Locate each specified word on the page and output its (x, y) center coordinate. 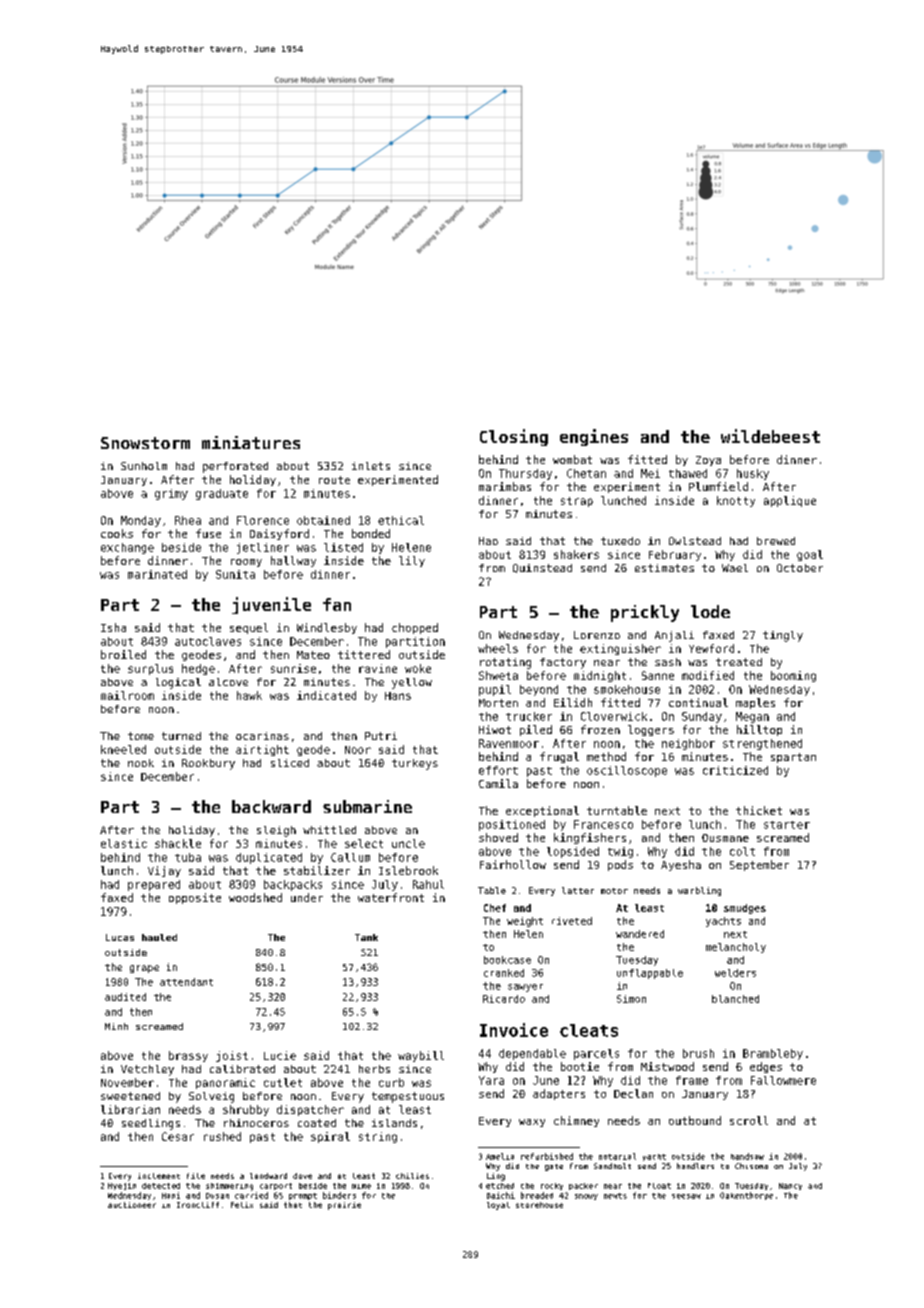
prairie (344, 1206)
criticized (735, 770)
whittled (329, 830)
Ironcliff (198, 1205)
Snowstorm (145, 443)
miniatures (251, 442)
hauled (159, 937)
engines (594, 437)
